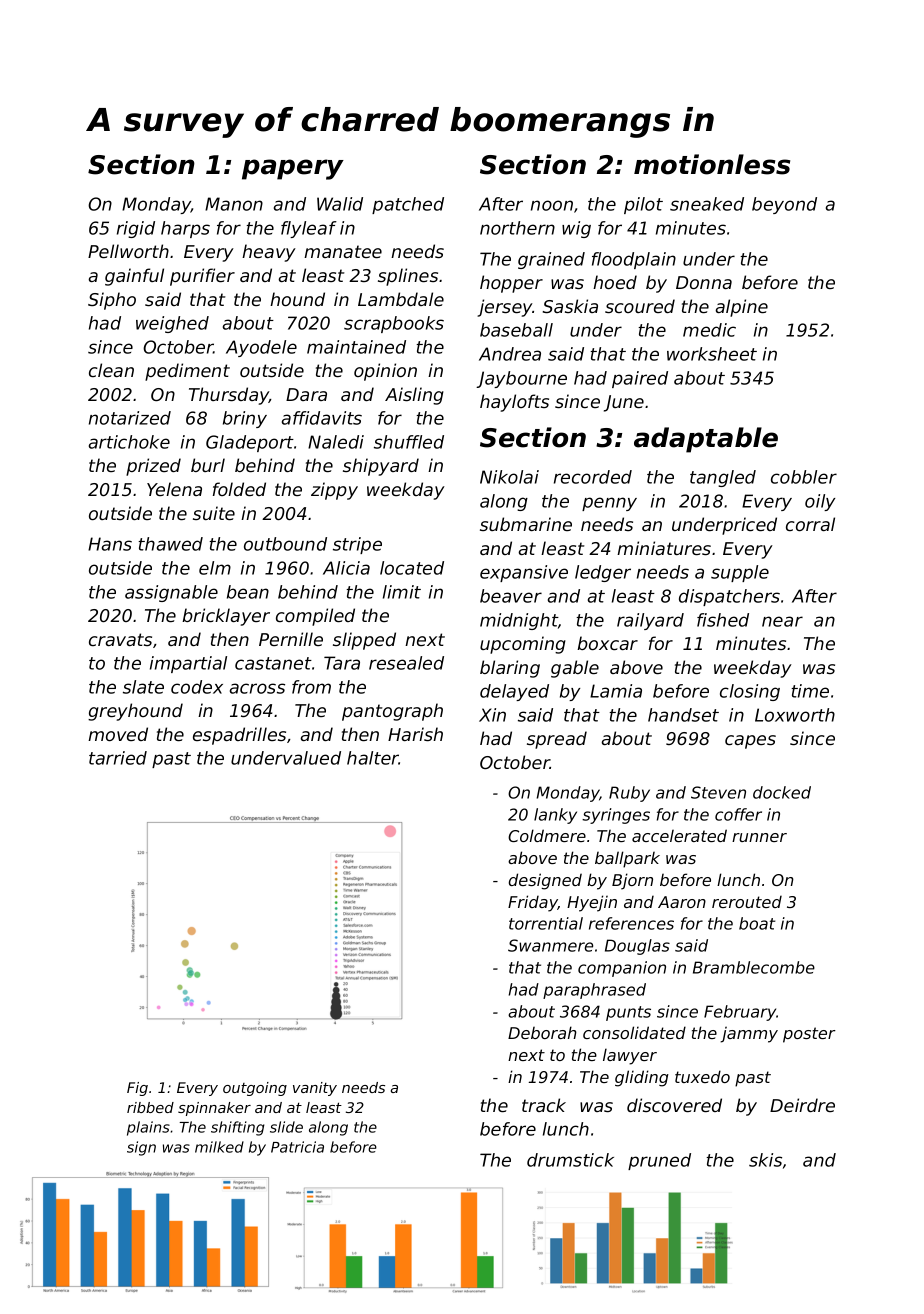  I want to click on Coldmere, so click(547, 835).
